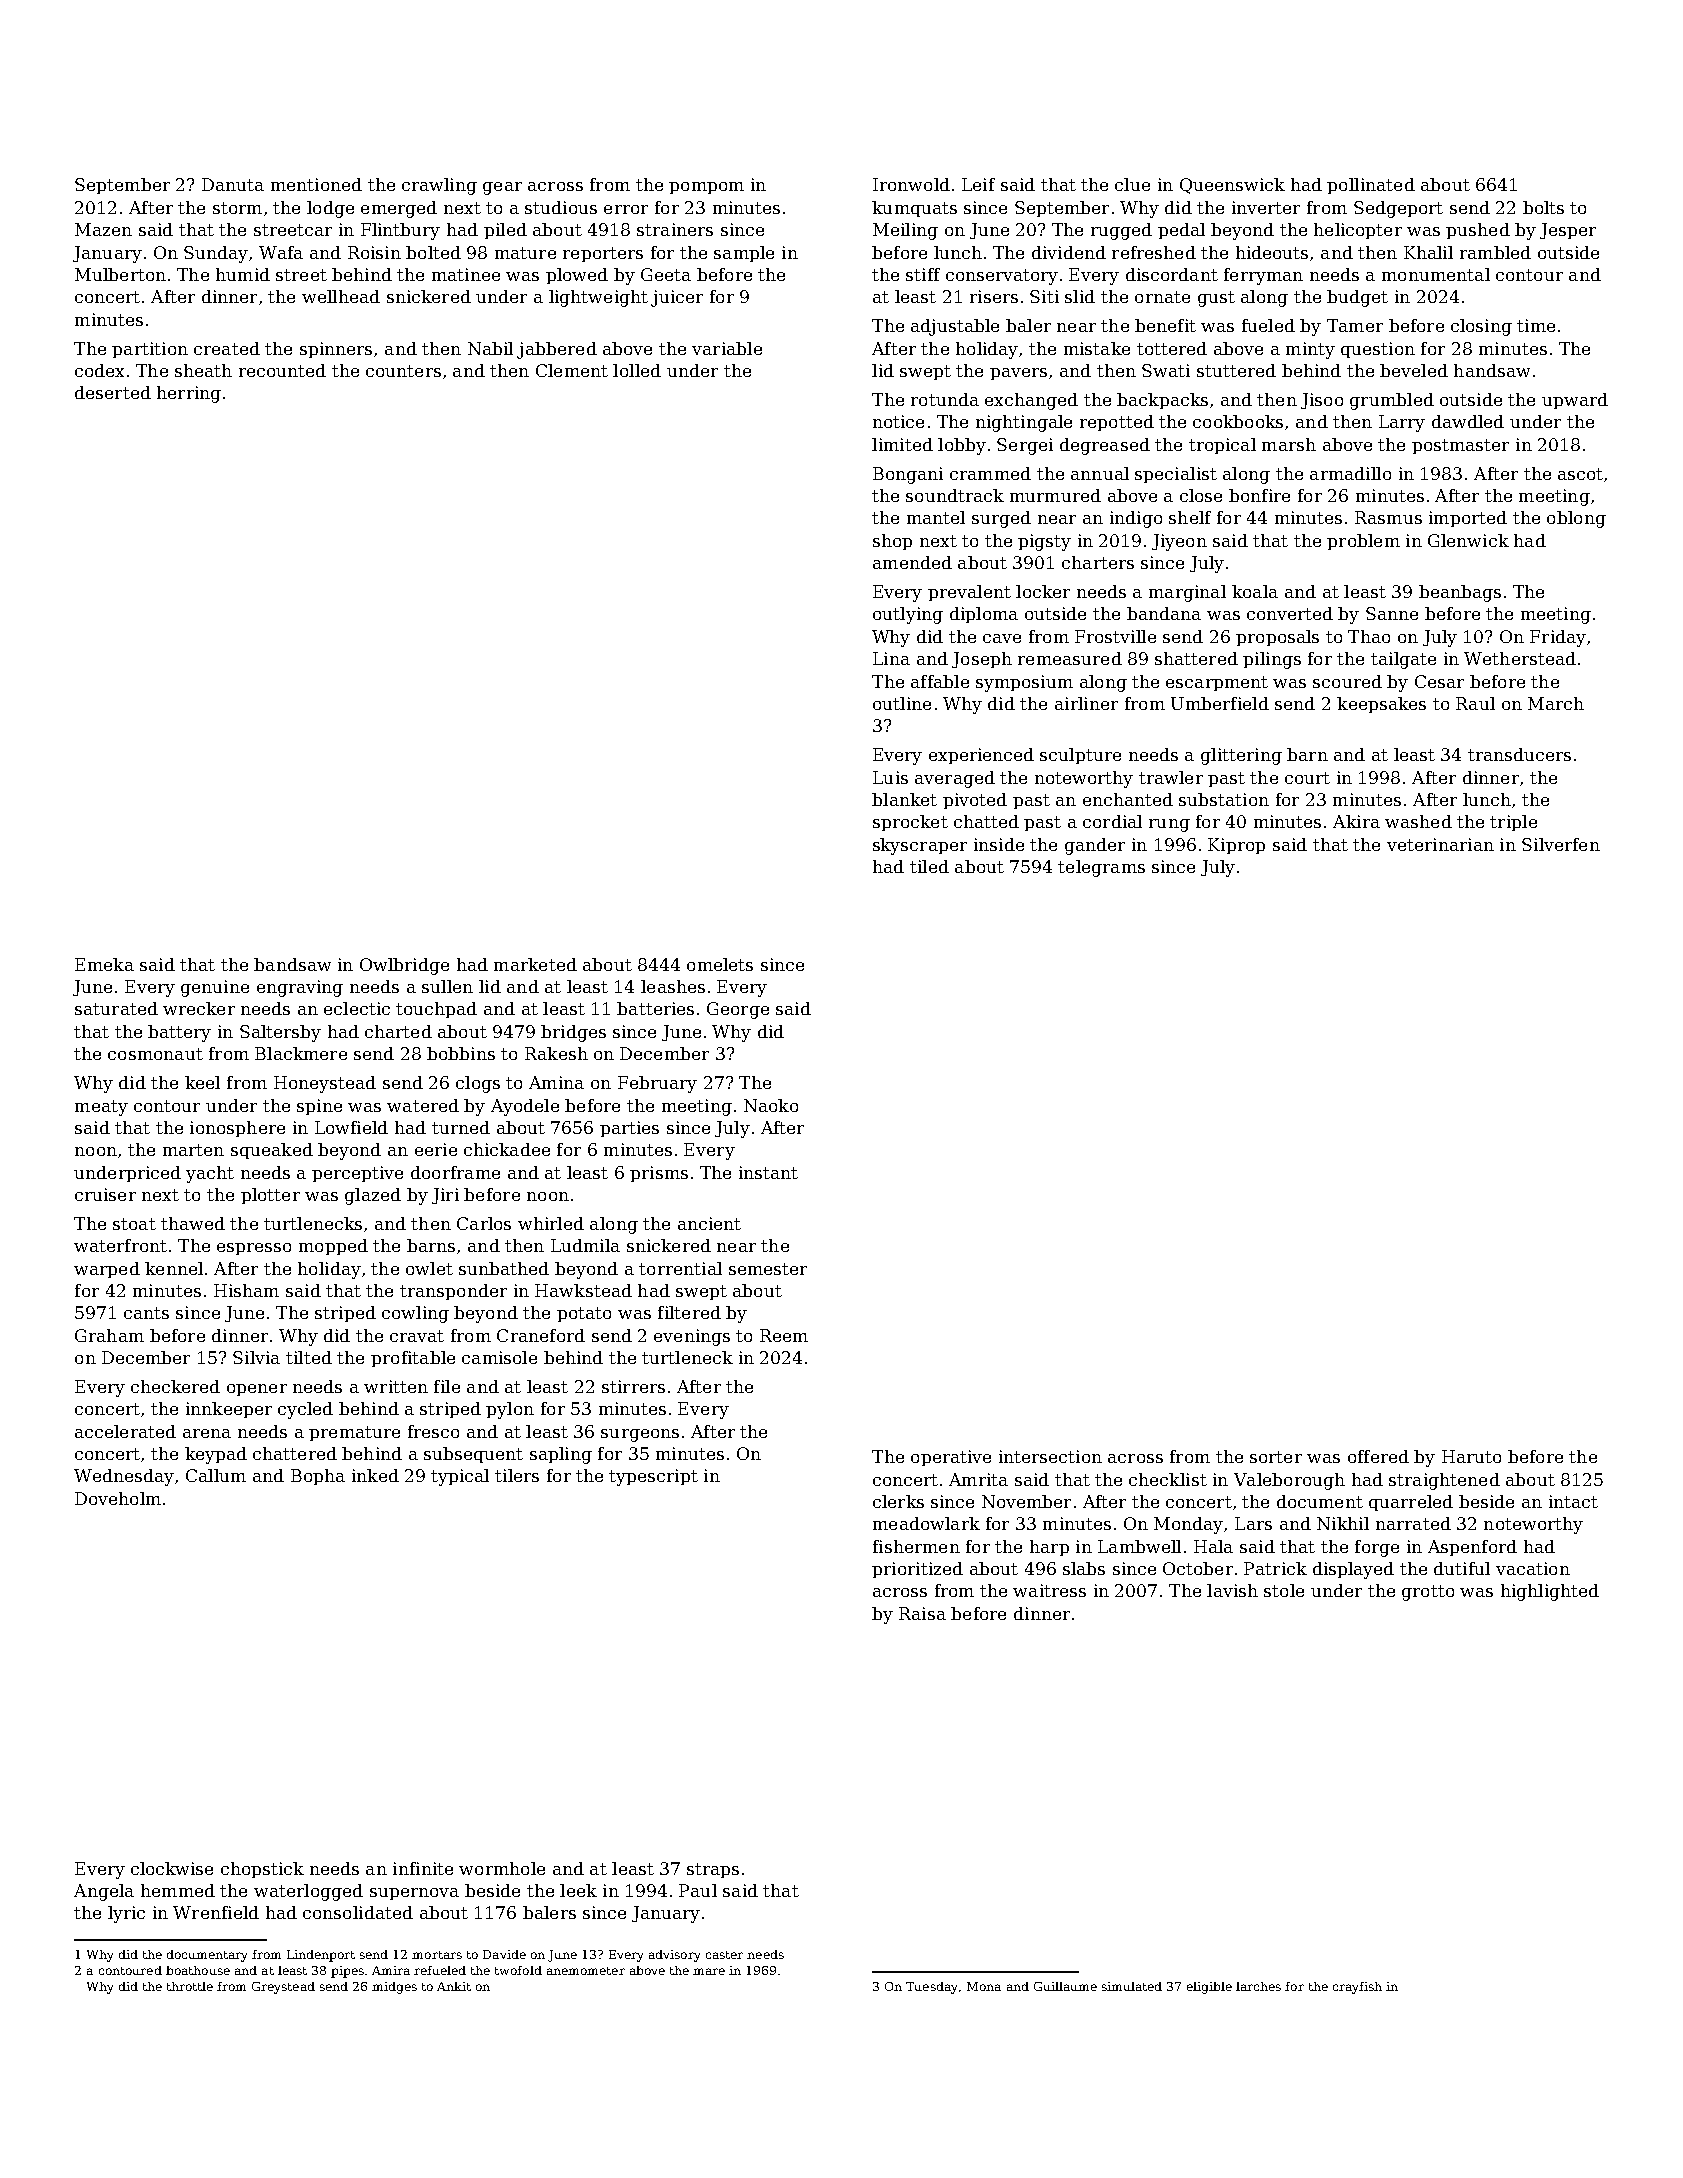  Describe the element at coordinates (578, 1890) in the document. I see `leek` at that location.
